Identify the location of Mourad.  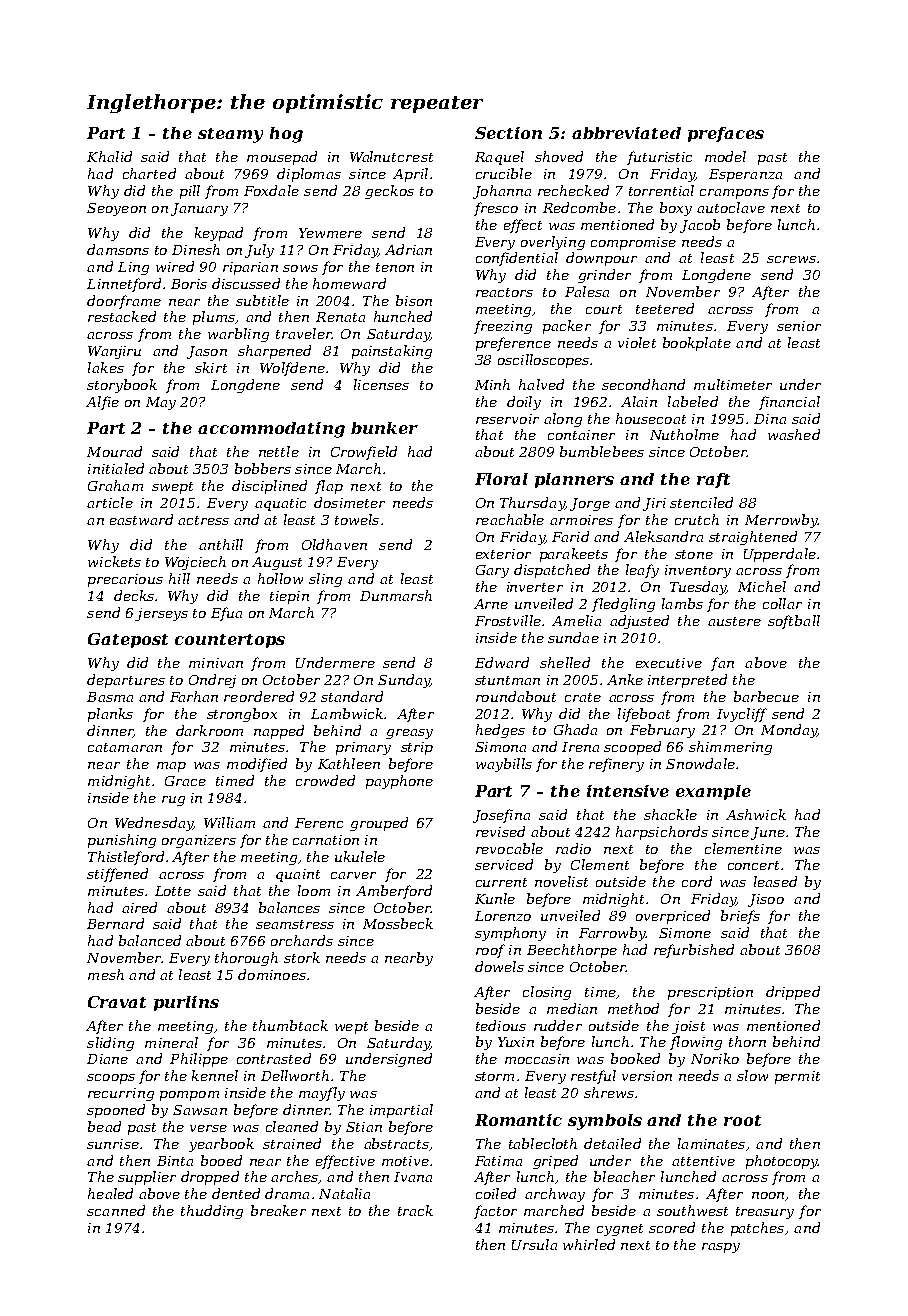
(114, 451).
